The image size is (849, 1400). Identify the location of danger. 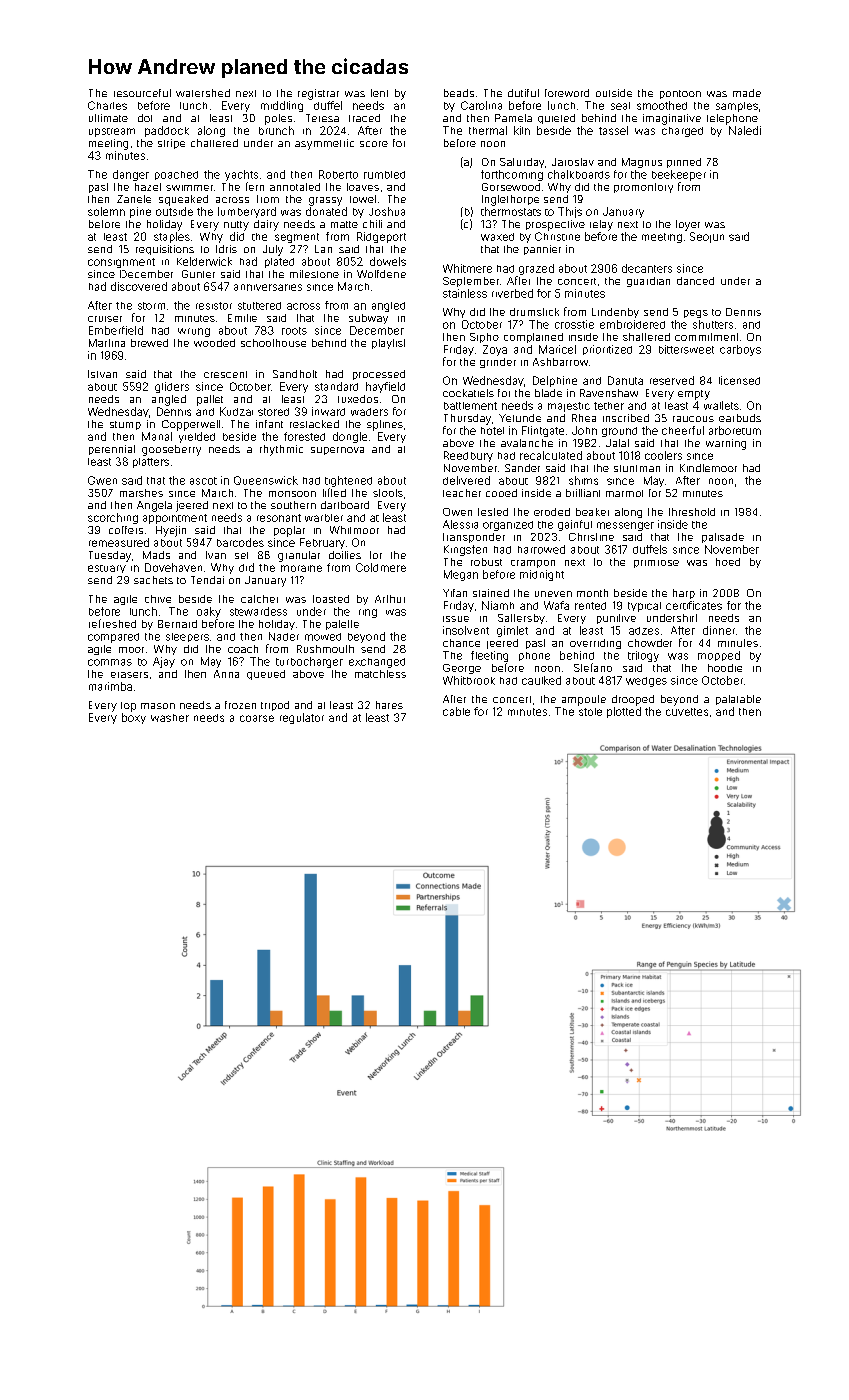
(131, 175).
